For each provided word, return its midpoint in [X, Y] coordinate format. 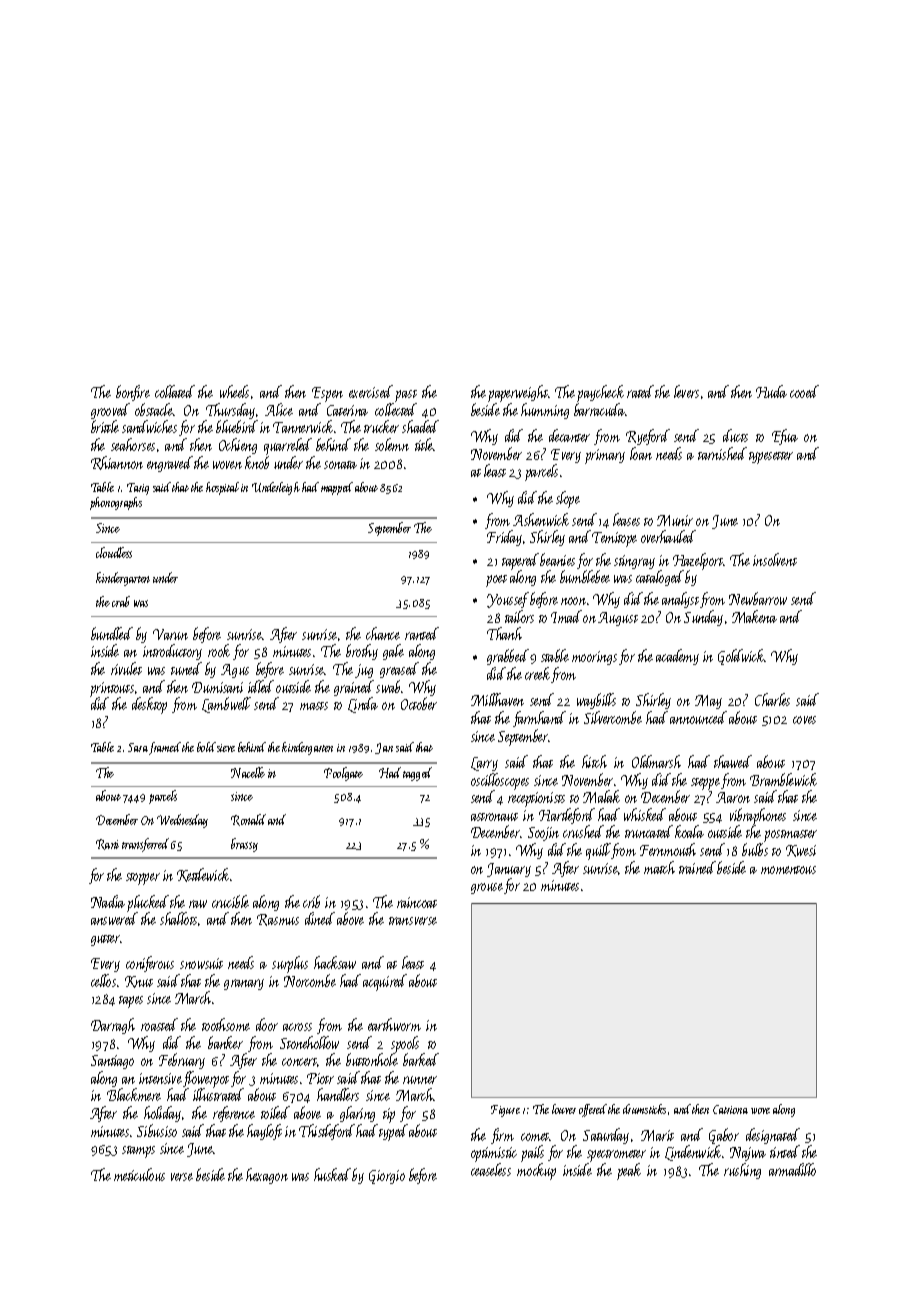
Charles [772, 699]
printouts [112, 690]
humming [545, 411]
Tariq [138, 489]
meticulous [139, 1174]
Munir [675, 520]
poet [496, 581]
